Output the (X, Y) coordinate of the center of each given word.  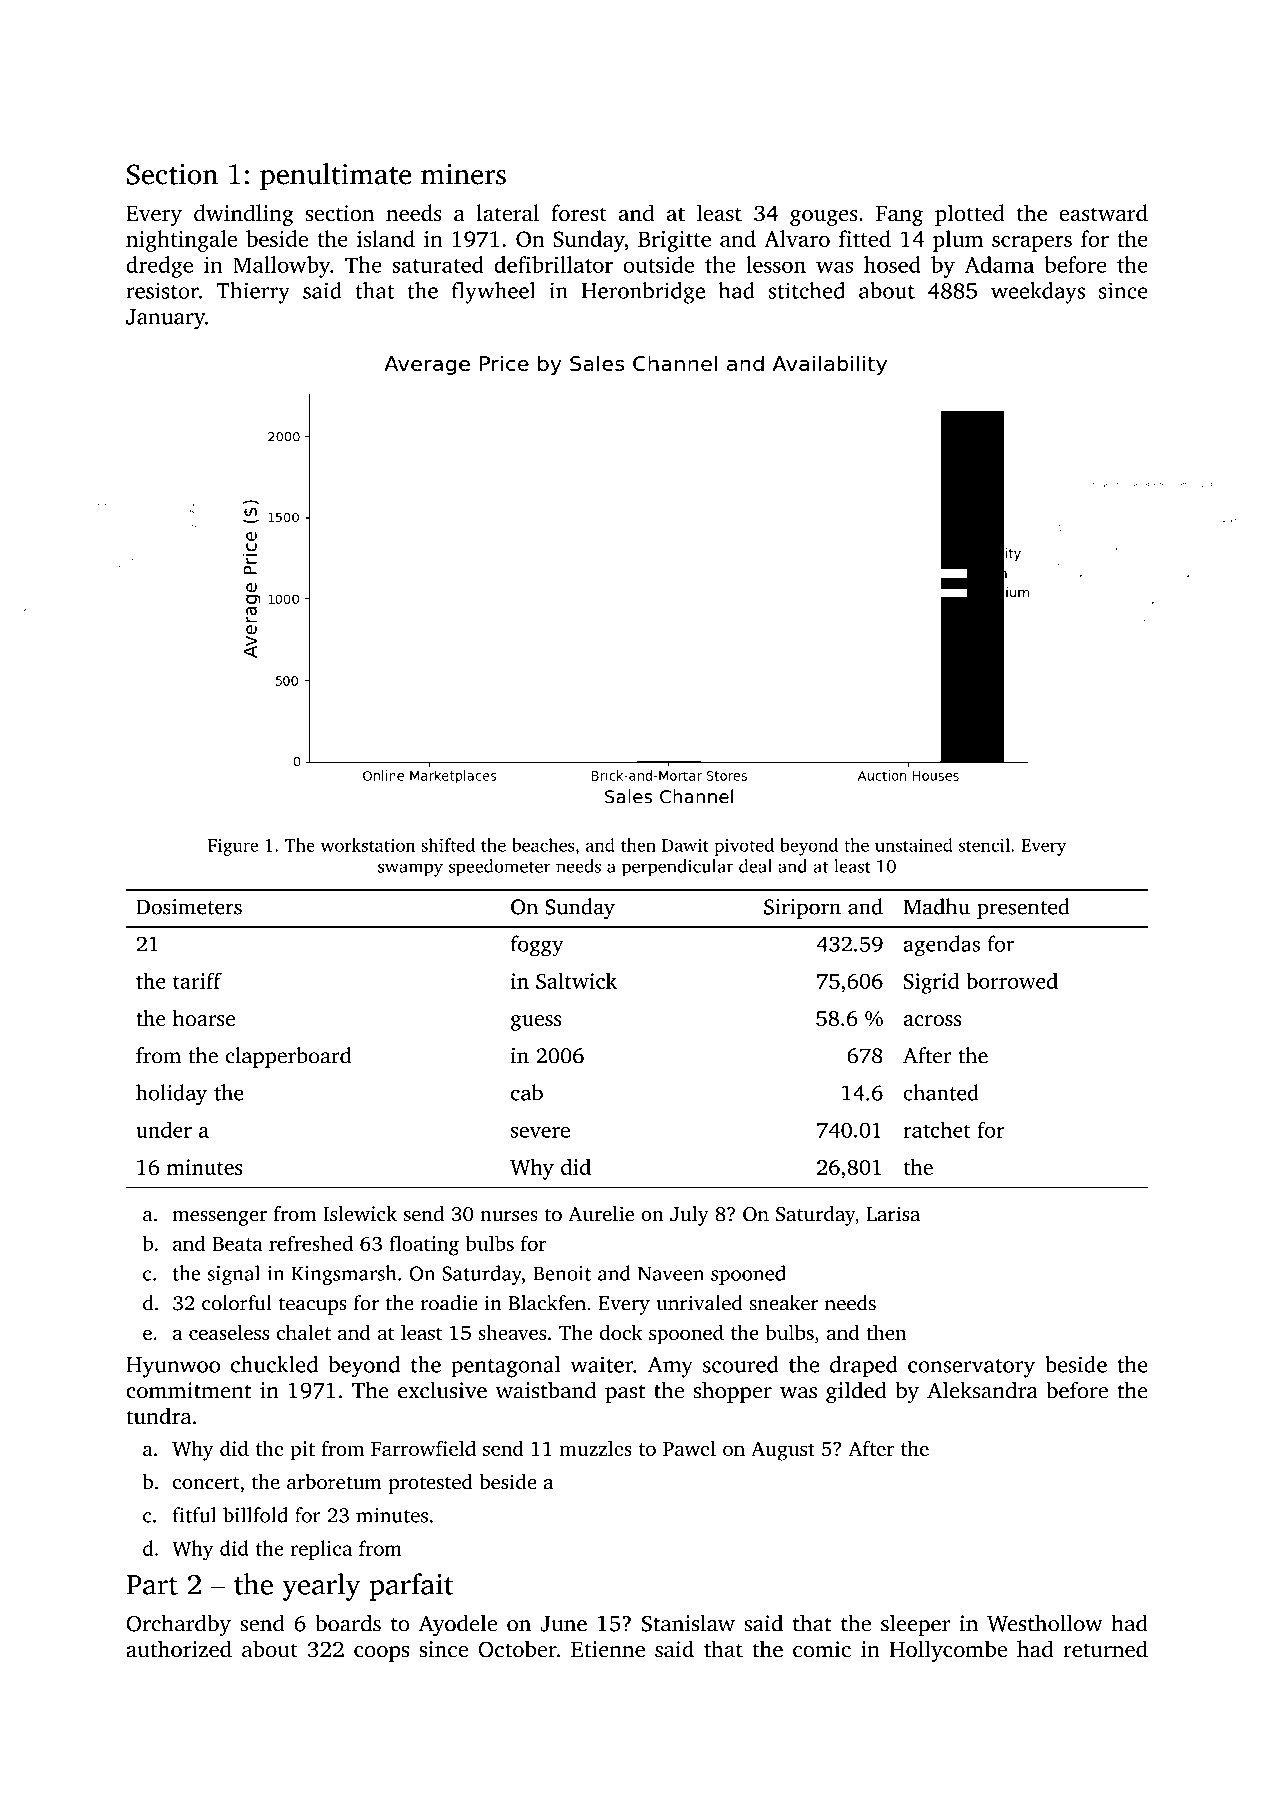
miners (463, 174)
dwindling (243, 215)
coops (381, 1654)
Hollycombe (948, 1651)
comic (822, 1649)
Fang (899, 216)
